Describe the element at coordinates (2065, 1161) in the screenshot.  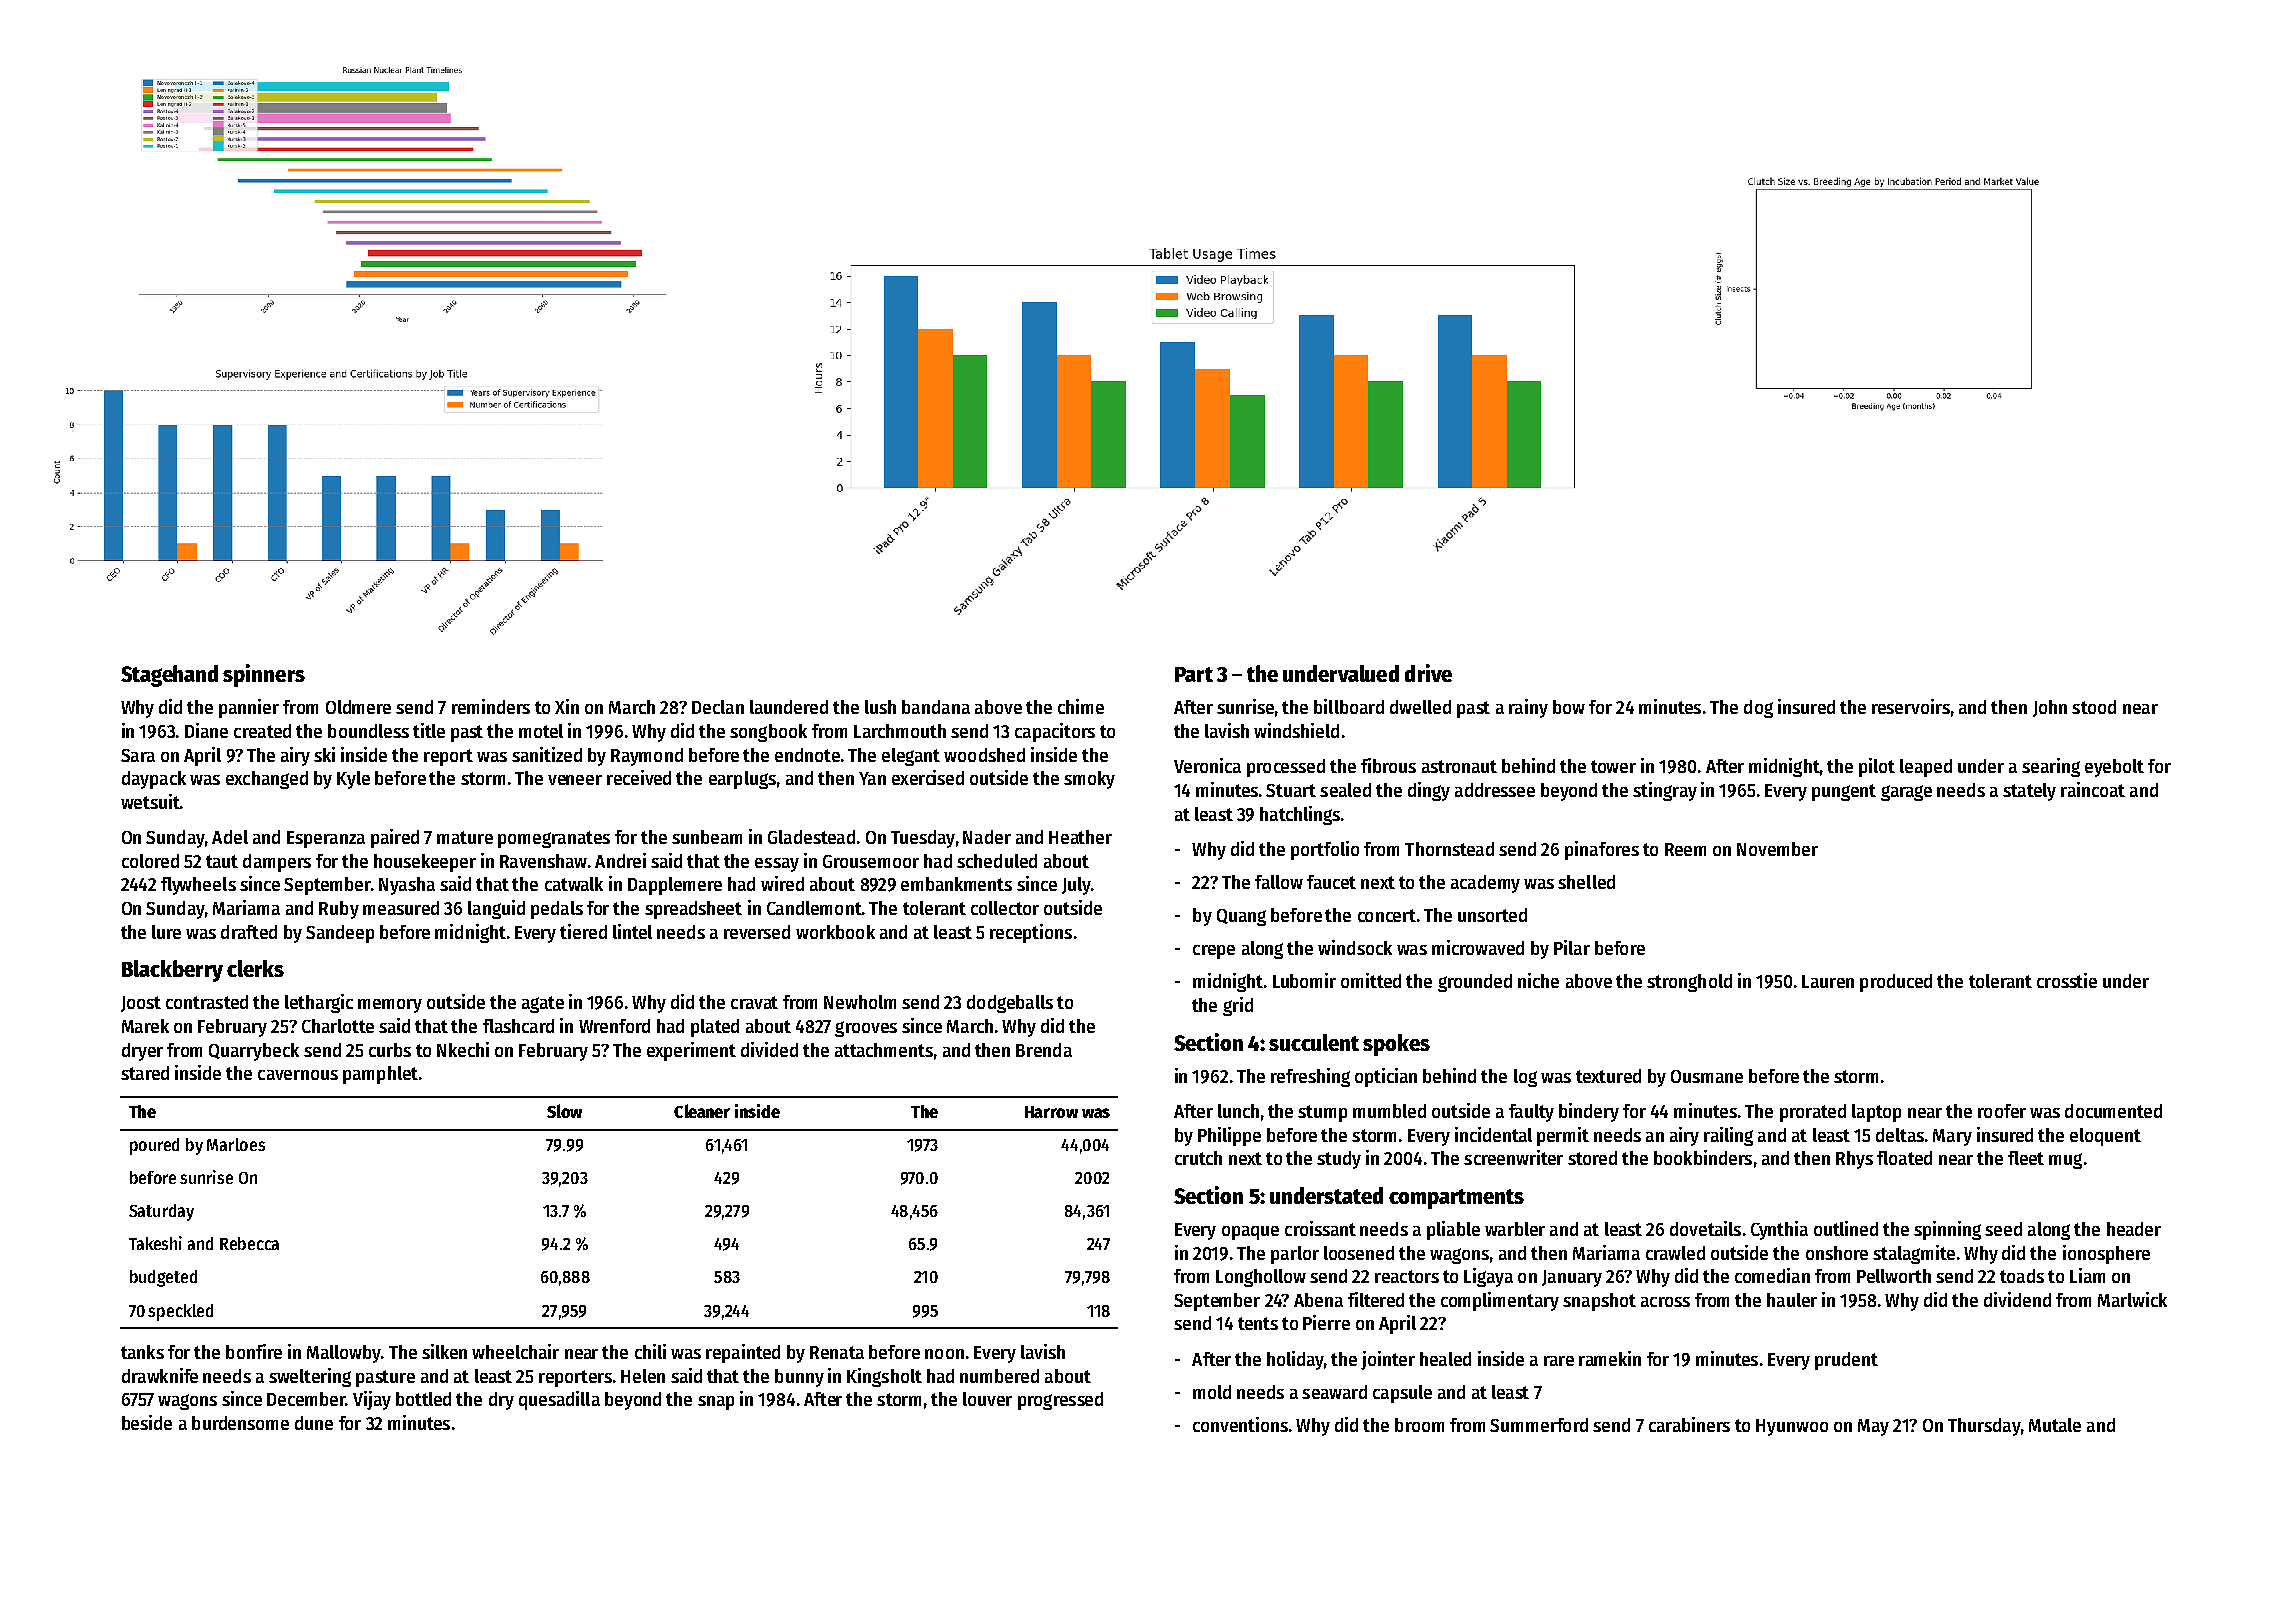
I see `mug` at that location.
